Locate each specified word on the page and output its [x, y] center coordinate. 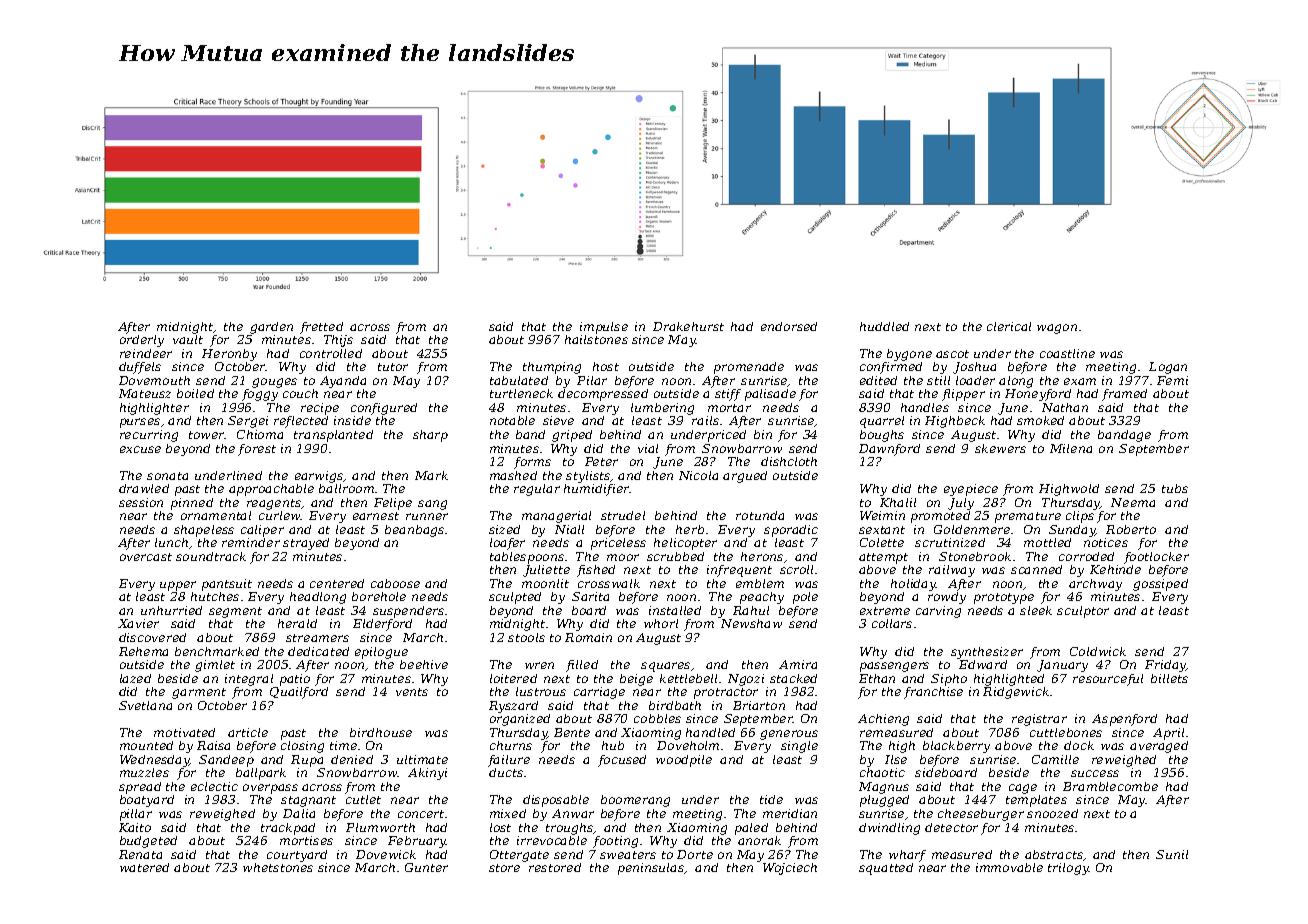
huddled [884, 326]
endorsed [789, 326]
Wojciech [790, 869]
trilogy [1068, 869]
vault [188, 339]
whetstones [278, 867]
